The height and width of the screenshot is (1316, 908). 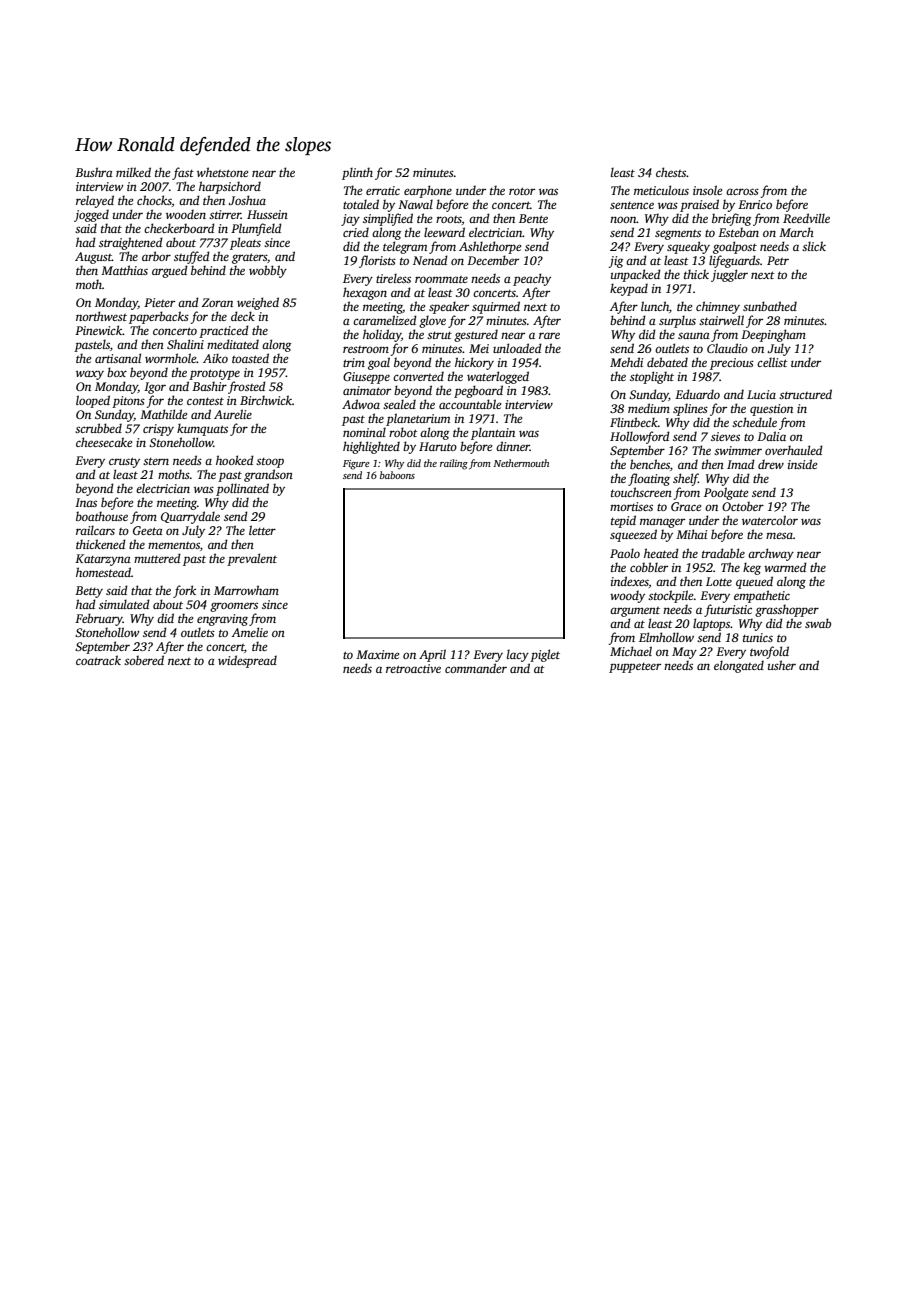 I want to click on chests, so click(x=671, y=172).
